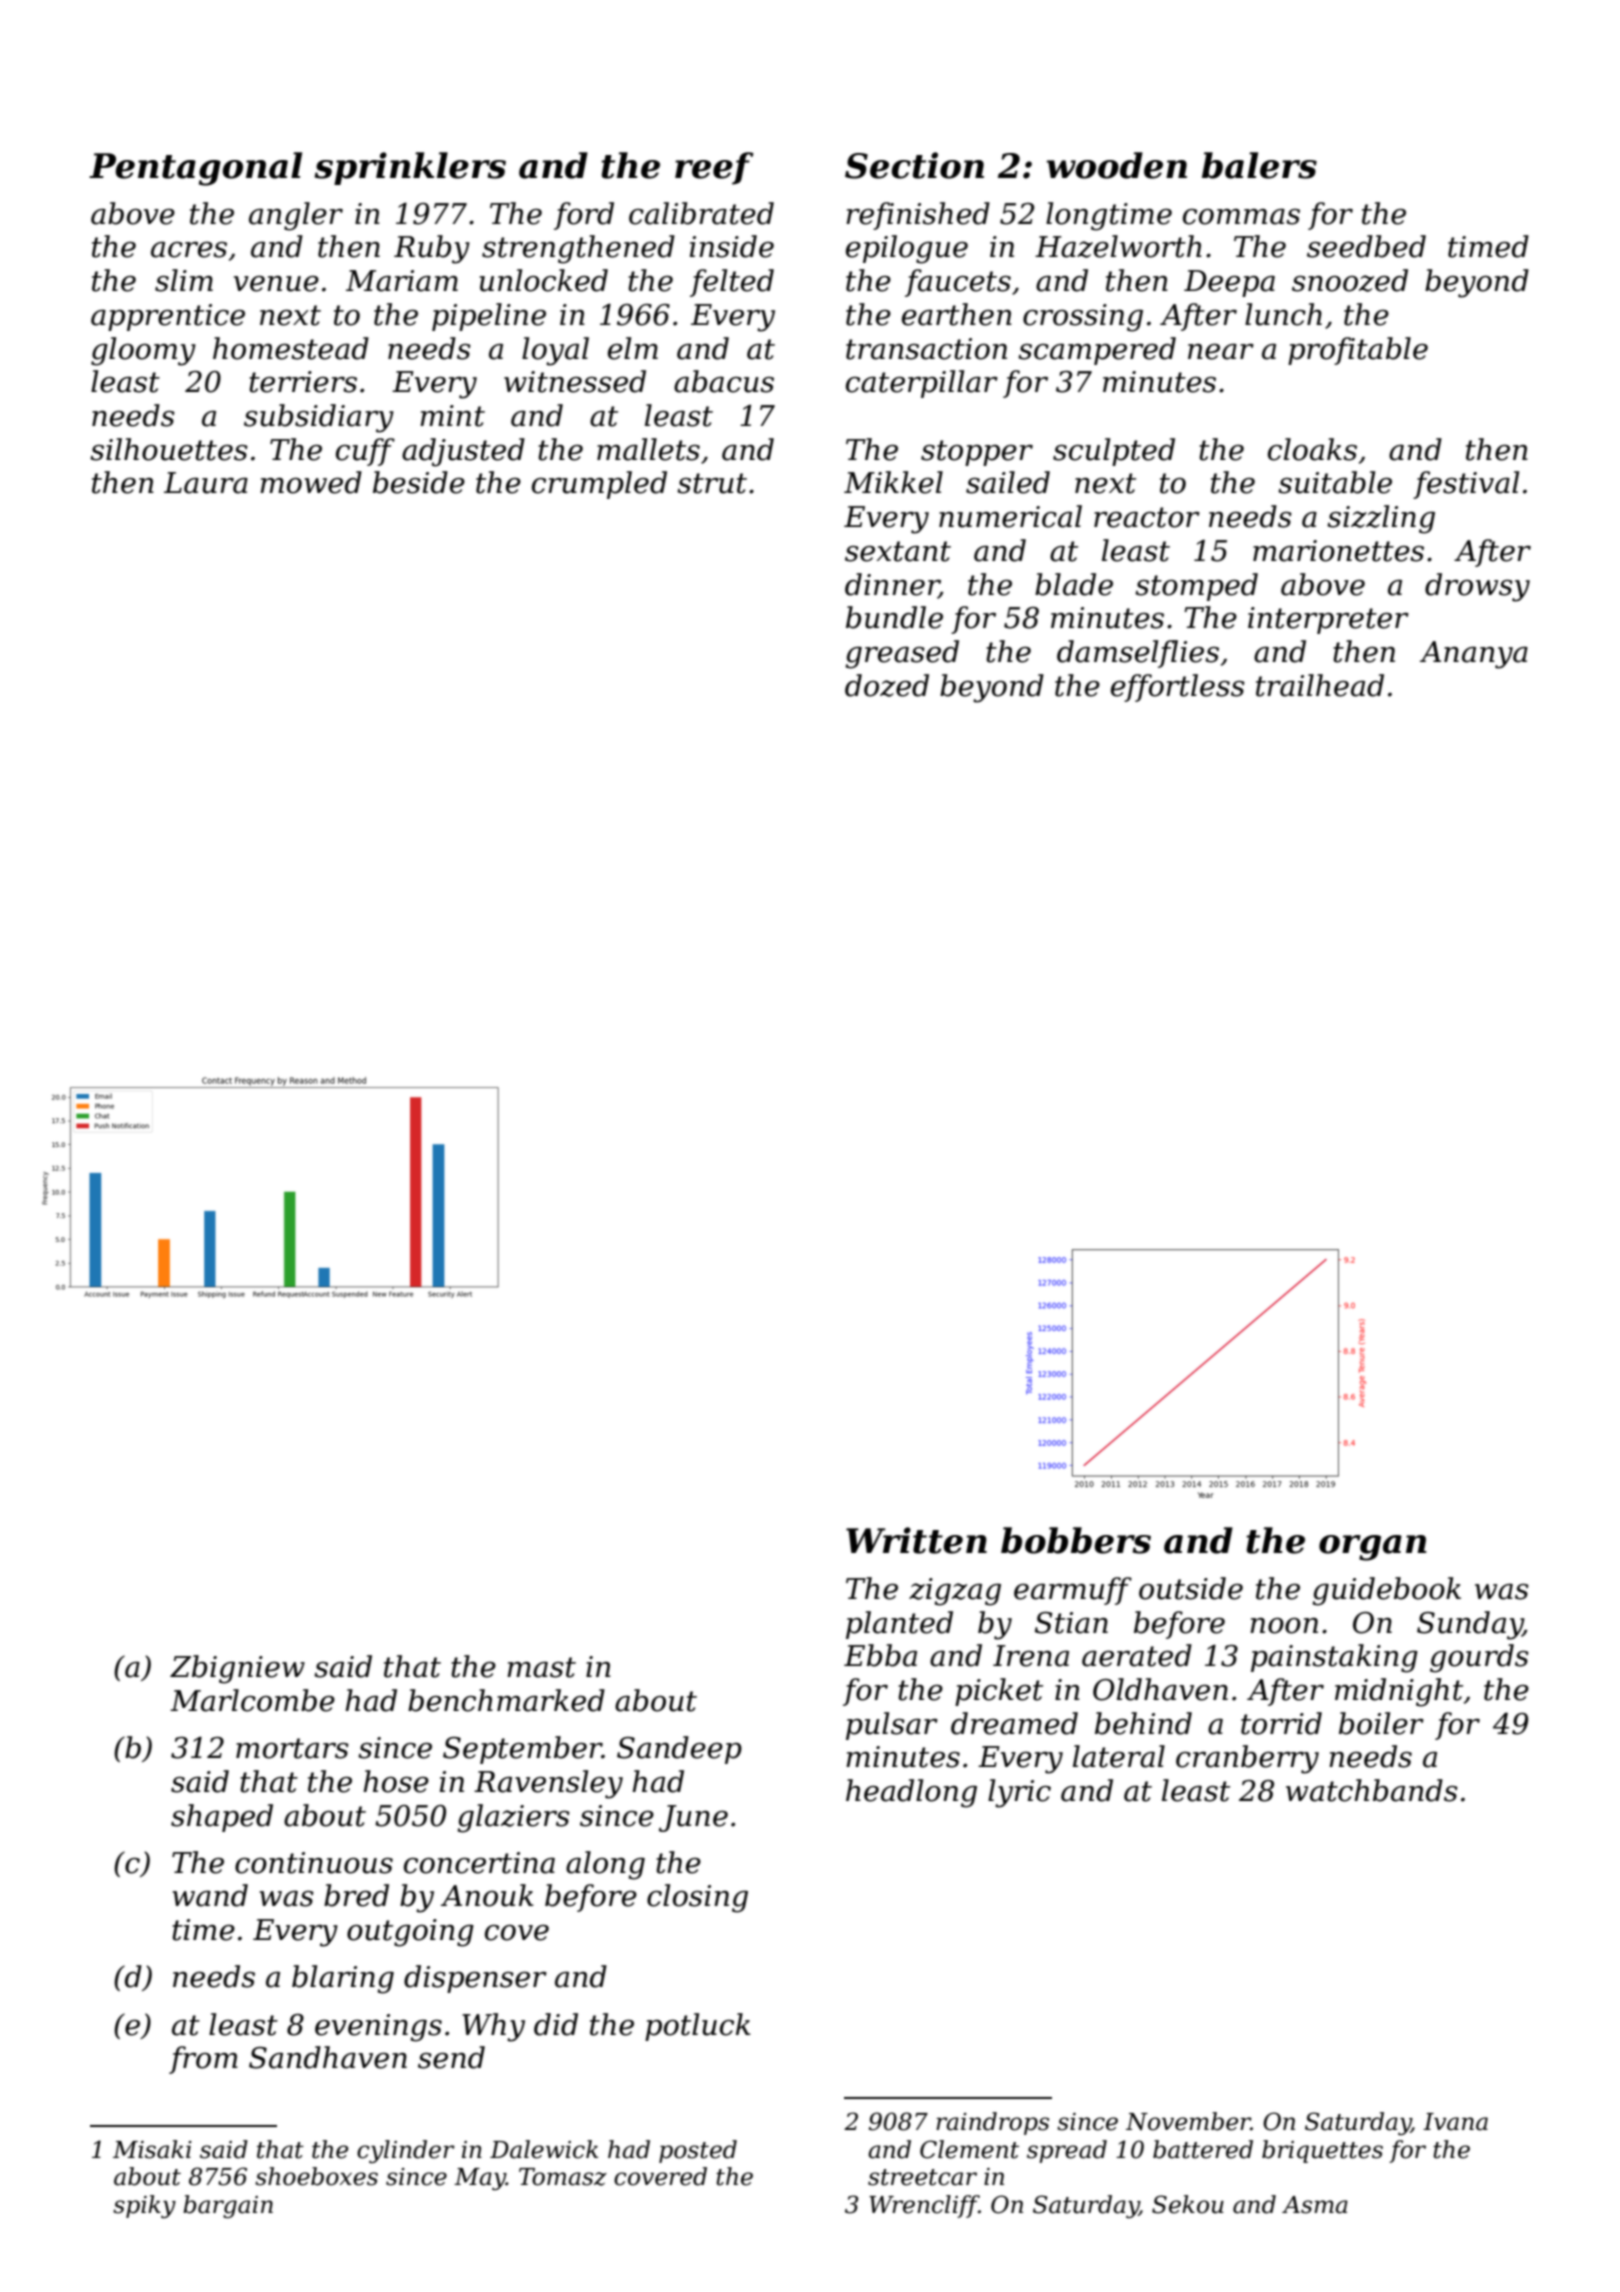  I want to click on cylinder, so click(406, 2151).
